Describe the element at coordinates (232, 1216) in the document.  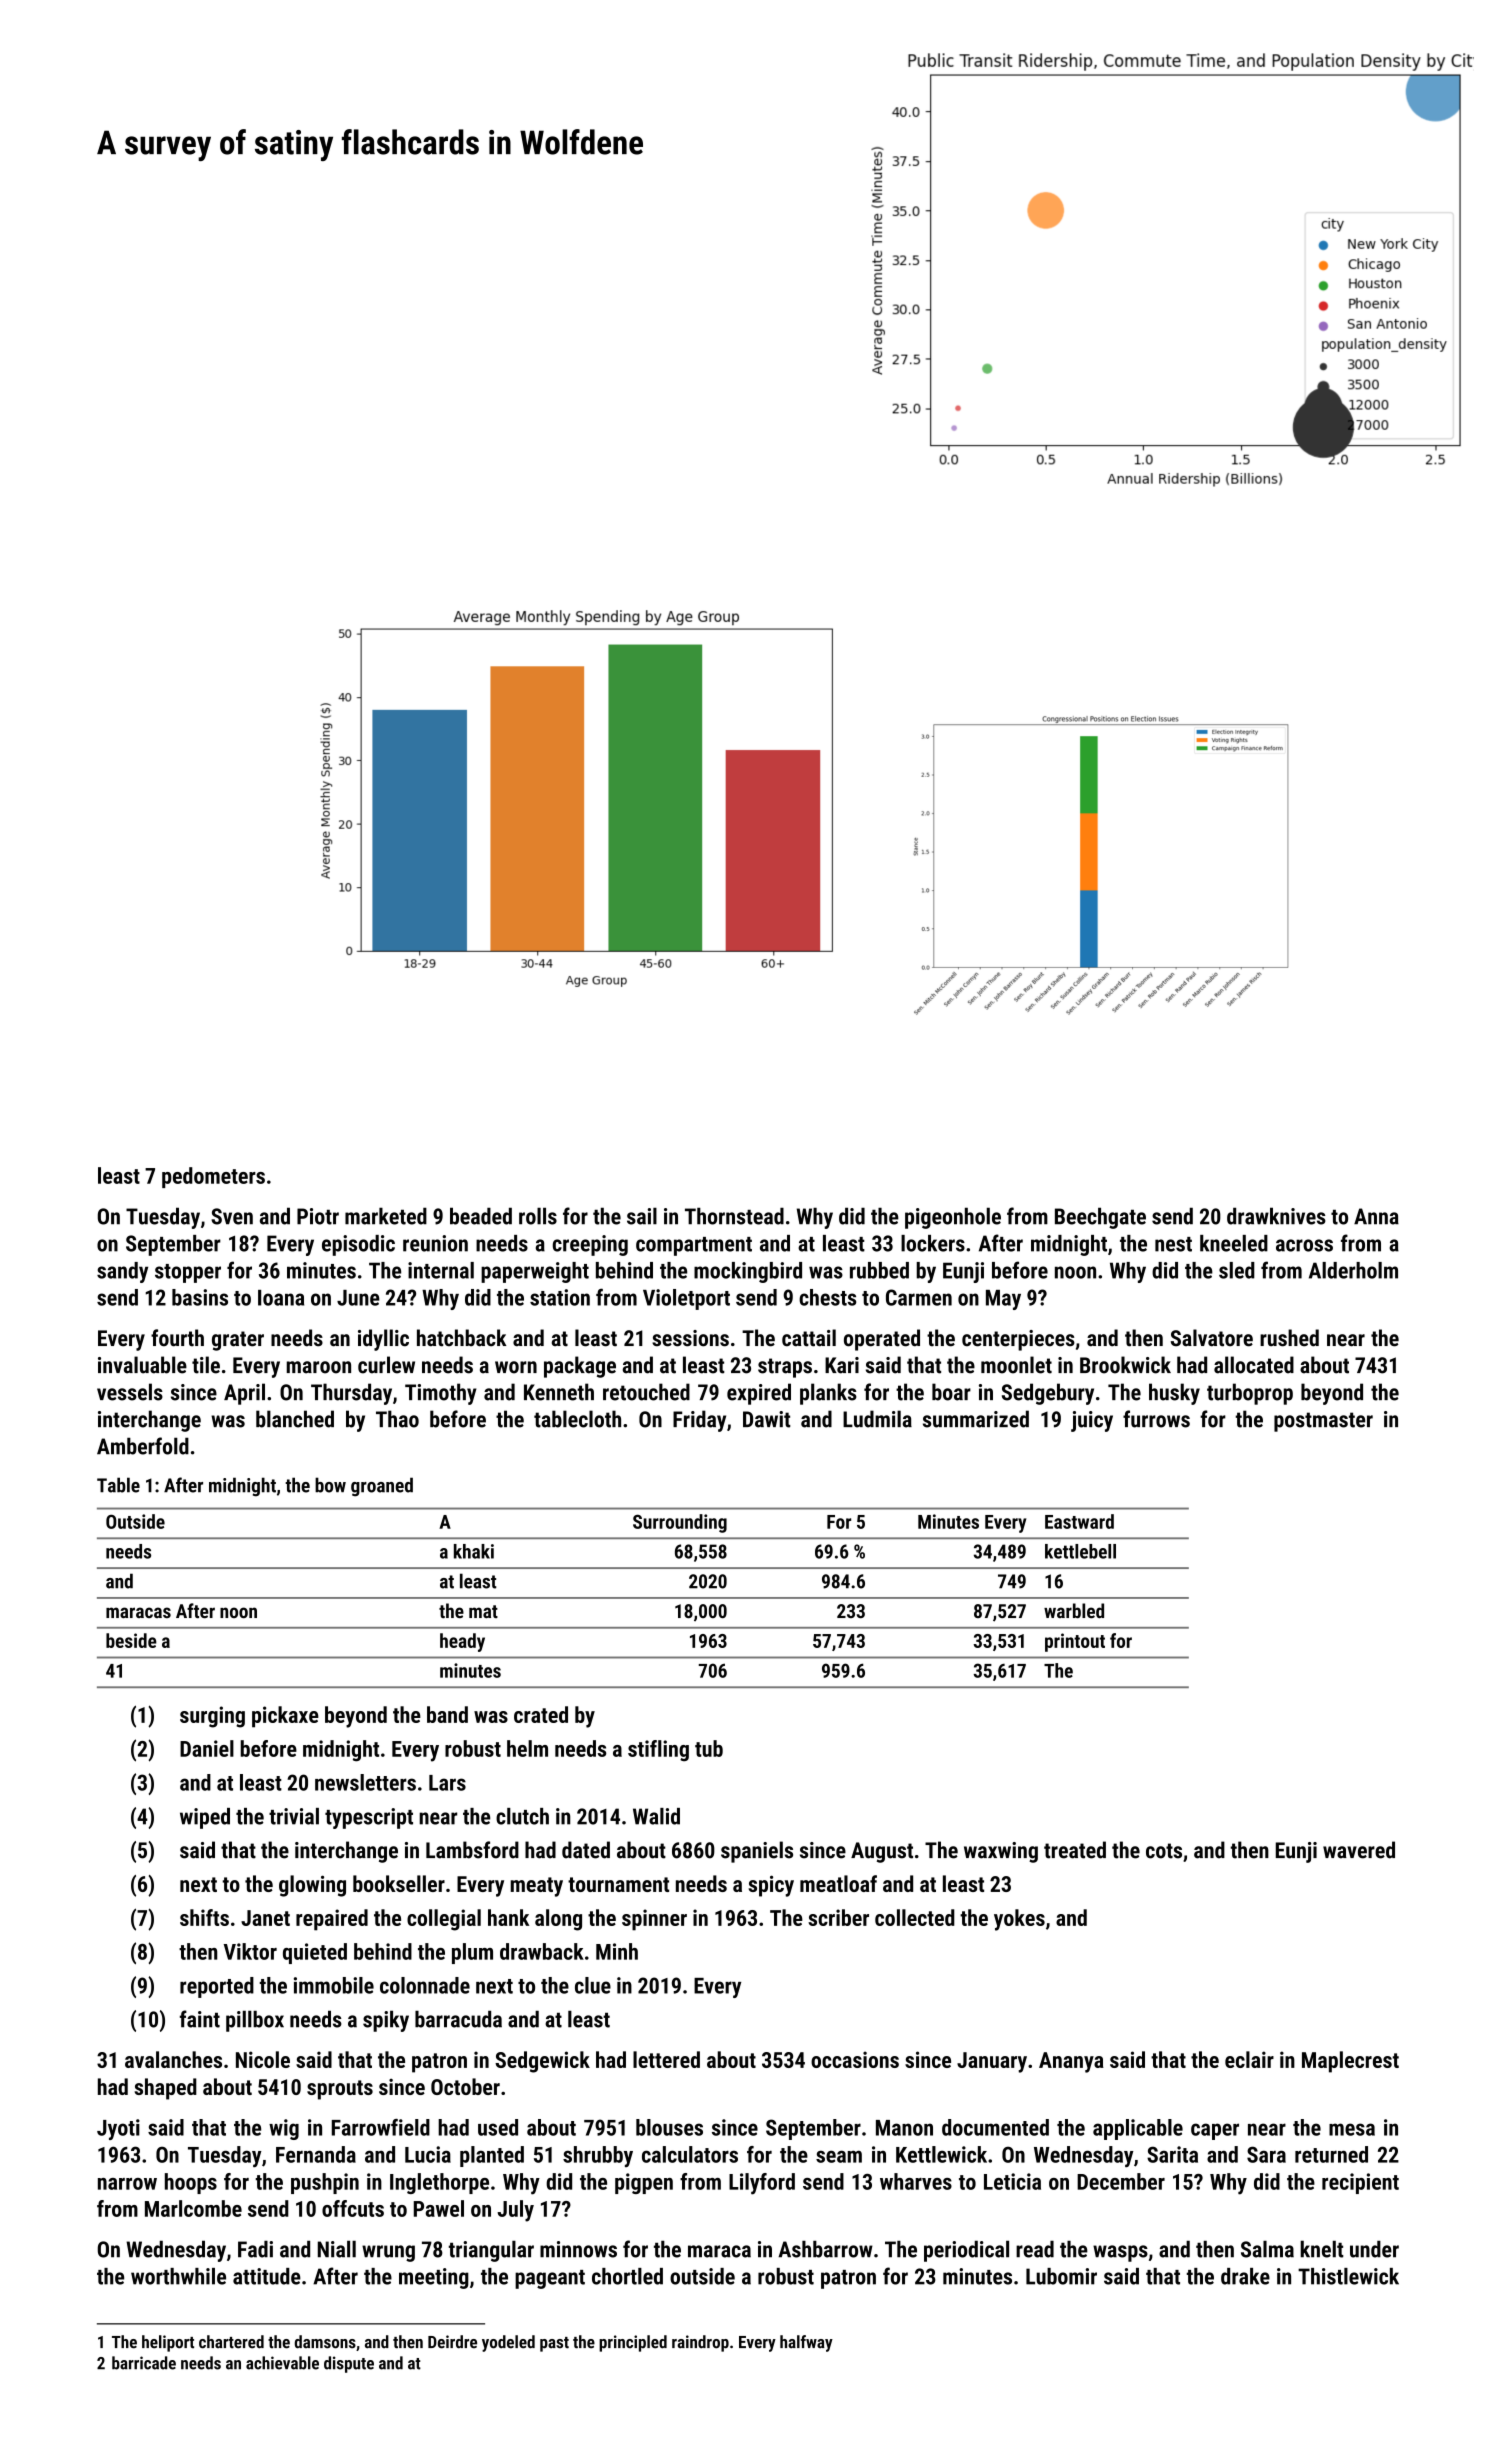
I see `Sven` at that location.
